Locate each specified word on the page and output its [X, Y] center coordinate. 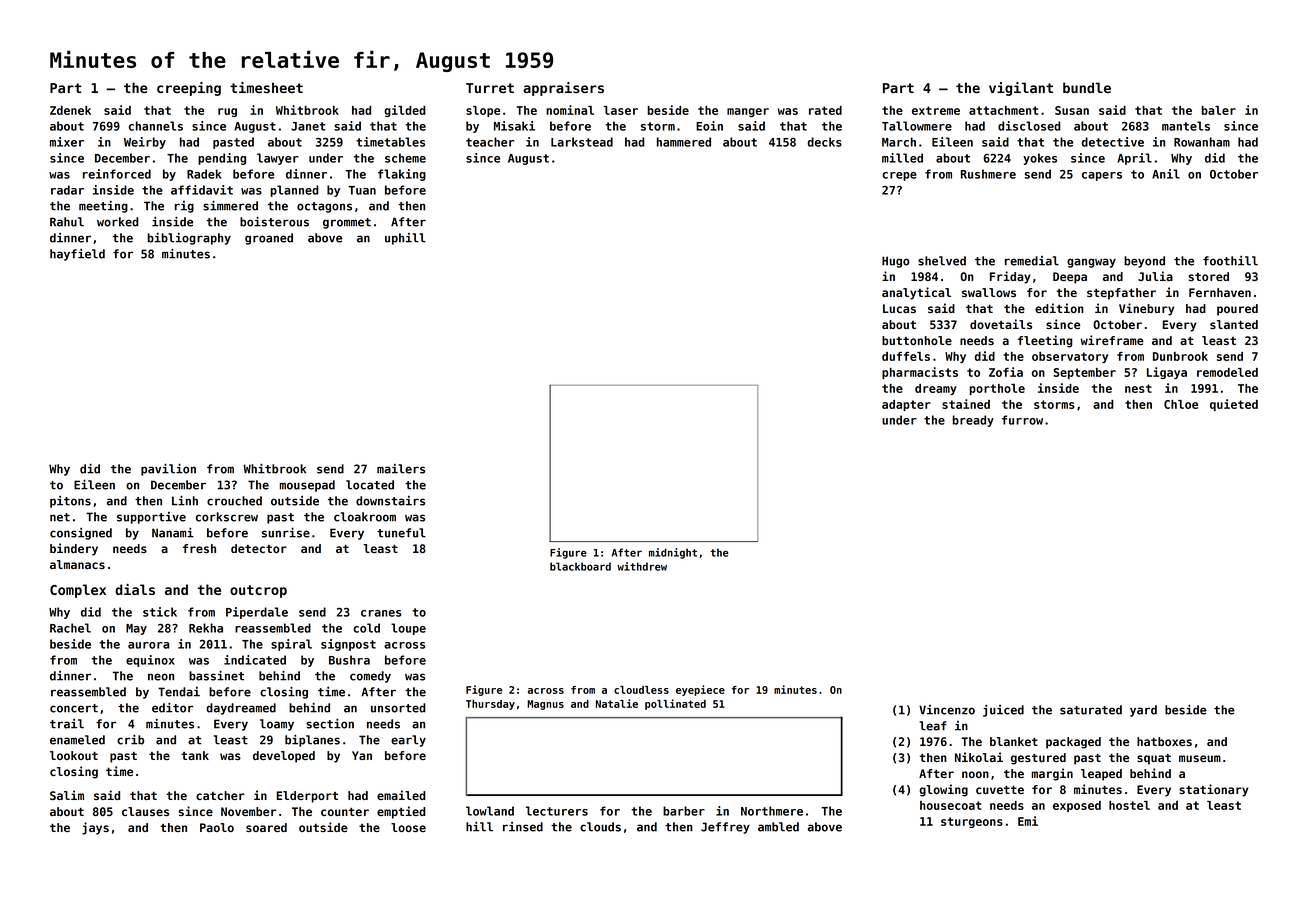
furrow [1022, 420]
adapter [906, 405]
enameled [77, 740]
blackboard [580, 566]
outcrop [258, 591]
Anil [1166, 174]
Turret [490, 88]
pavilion [168, 470]
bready [973, 421]
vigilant [1021, 89]
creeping [189, 89]
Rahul [67, 222]
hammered [684, 142]
